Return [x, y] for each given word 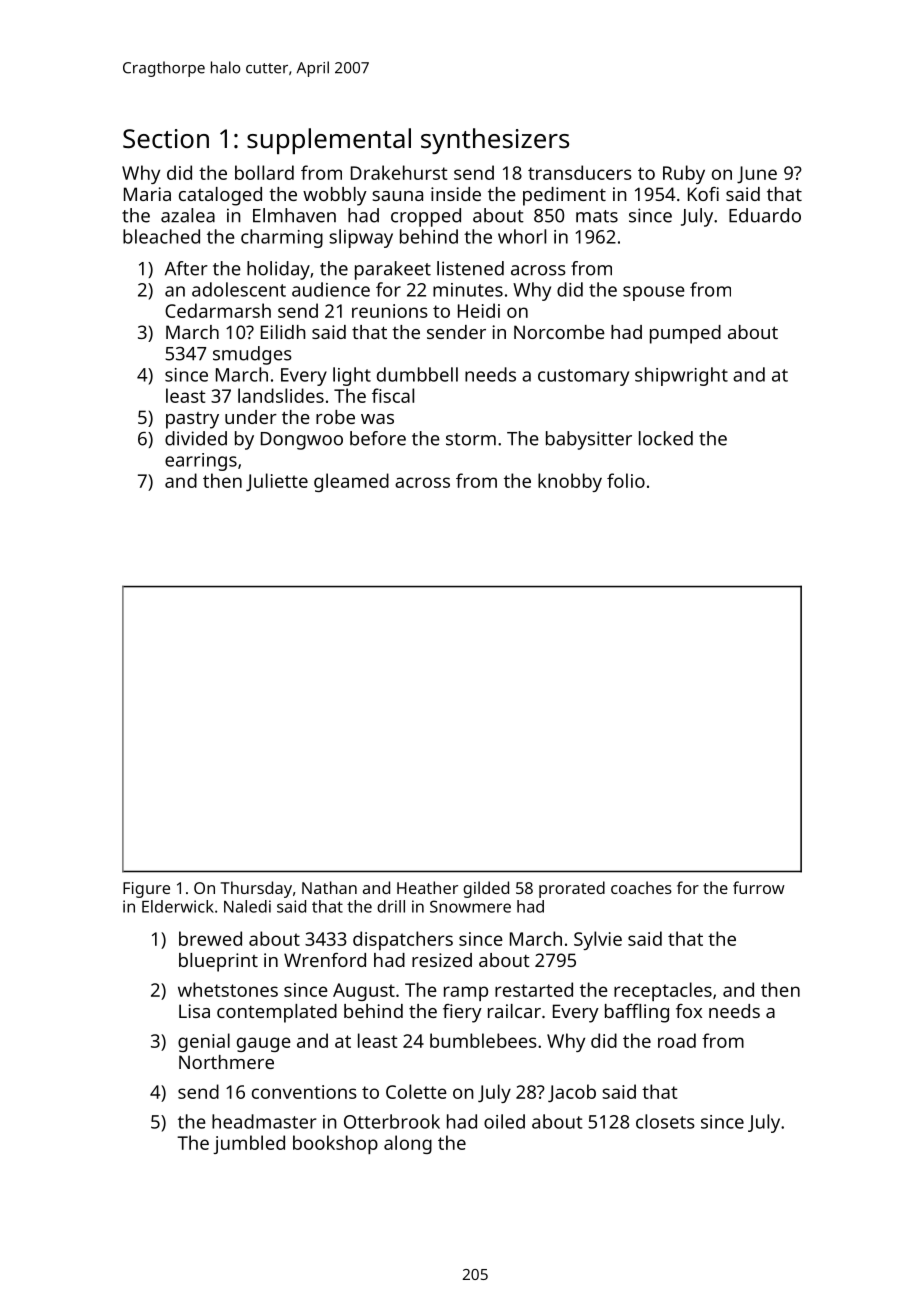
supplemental [329, 141]
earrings [201, 462]
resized [442, 960]
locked [666, 438]
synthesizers [495, 141]
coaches [641, 887]
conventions [304, 1092]
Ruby [684, 174]
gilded [486, 889]
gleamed [351, 482]
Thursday [256, 889]
